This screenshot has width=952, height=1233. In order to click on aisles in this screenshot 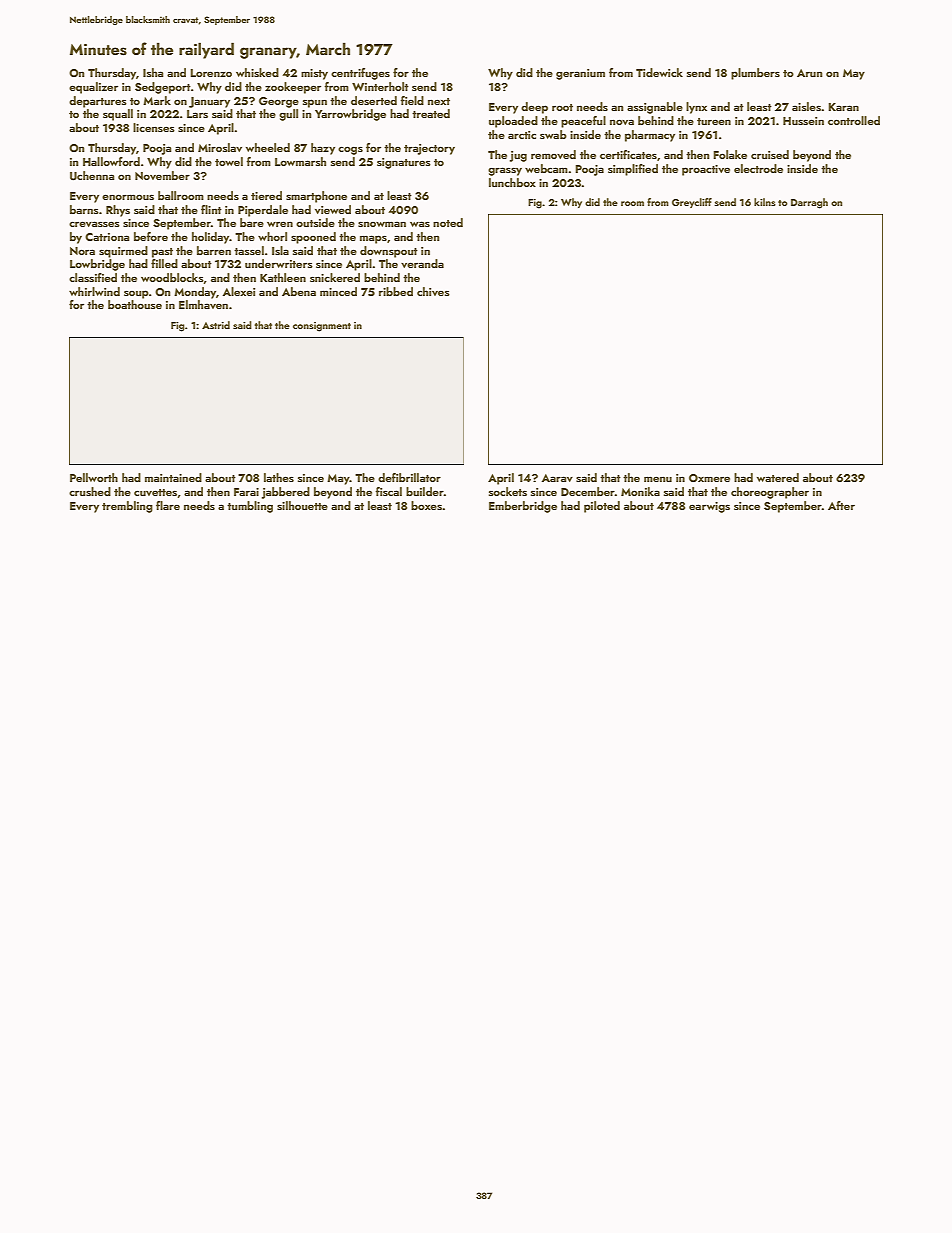, I will do `click(806, 106)`.
